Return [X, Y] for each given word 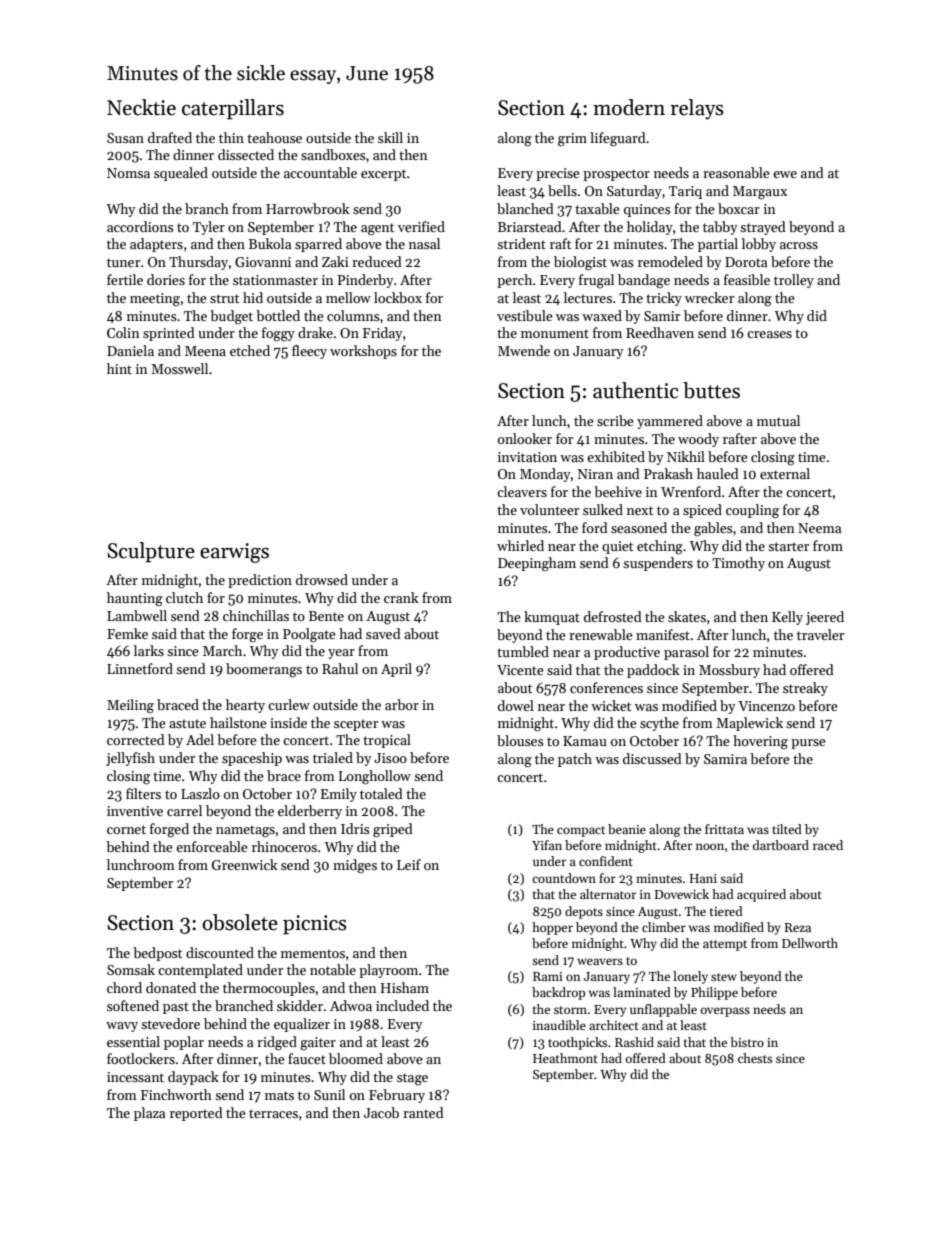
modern [629, 107]
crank [401, 597]
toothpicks [577, 1043]
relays [697, 109]
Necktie [141, 107]
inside [288, 722]
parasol [686, 653]
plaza [149, 1114]
